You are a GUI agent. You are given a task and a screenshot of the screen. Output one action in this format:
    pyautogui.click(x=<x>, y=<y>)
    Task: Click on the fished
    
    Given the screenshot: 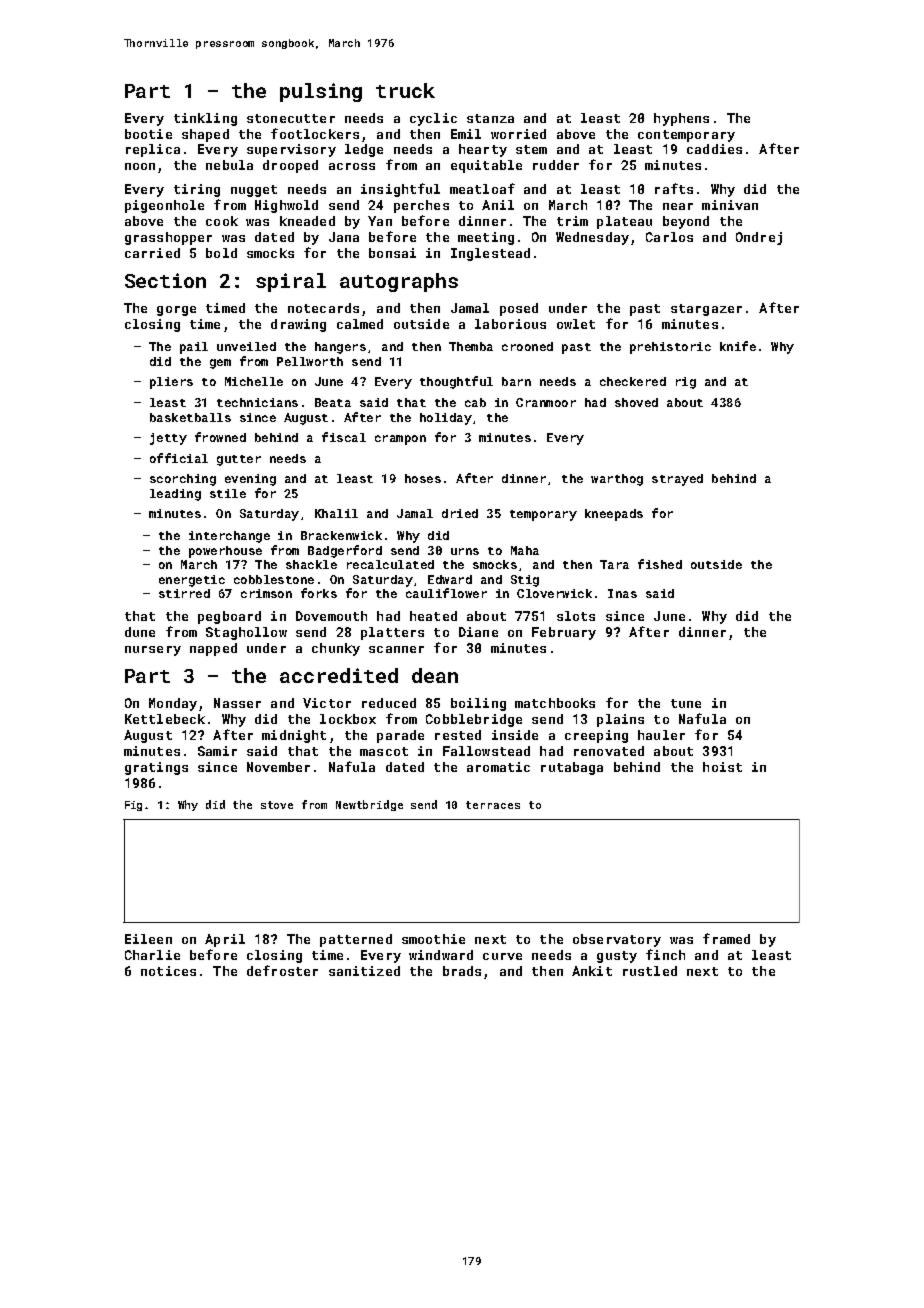 What is the action you would take?
    pyautogui.click(x=660, y=564)
